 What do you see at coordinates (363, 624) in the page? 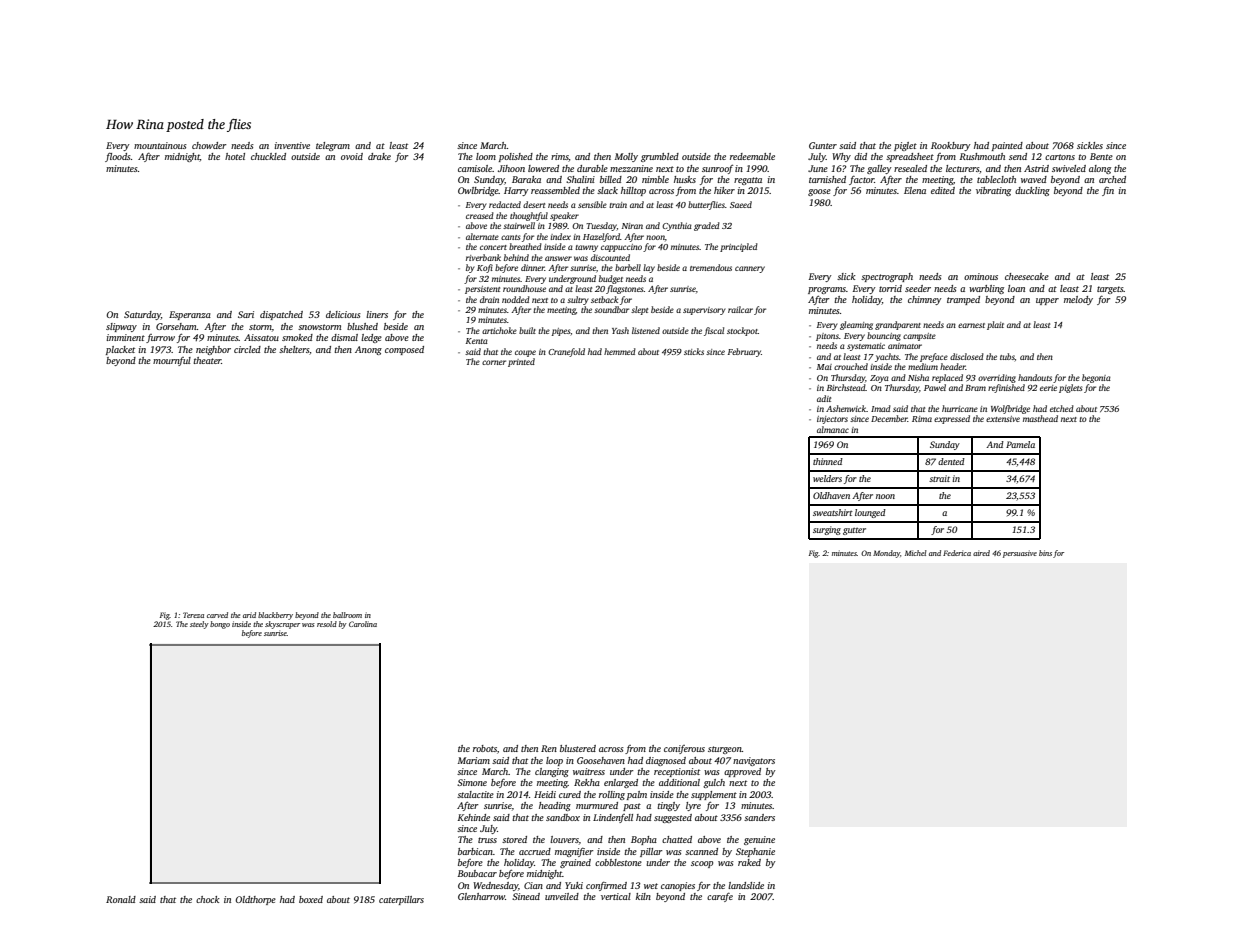
I see `Carolina` at bounding box center [363, 624].
